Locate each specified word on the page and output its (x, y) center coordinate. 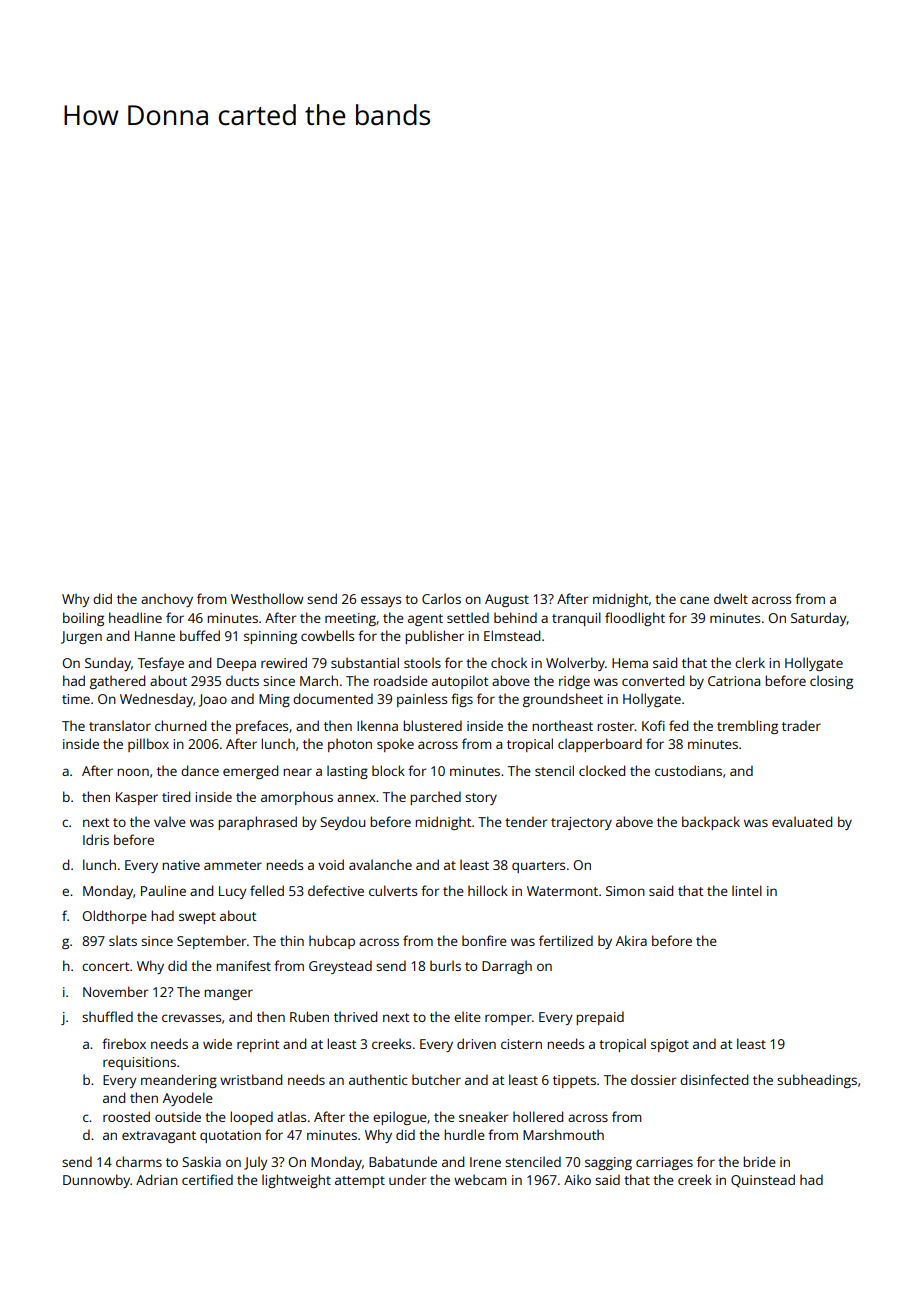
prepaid (600, 1018)
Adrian (157, 1179)
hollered (538, 1116)
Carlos (441, 598)
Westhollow (267, 598)
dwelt (731, 598)
